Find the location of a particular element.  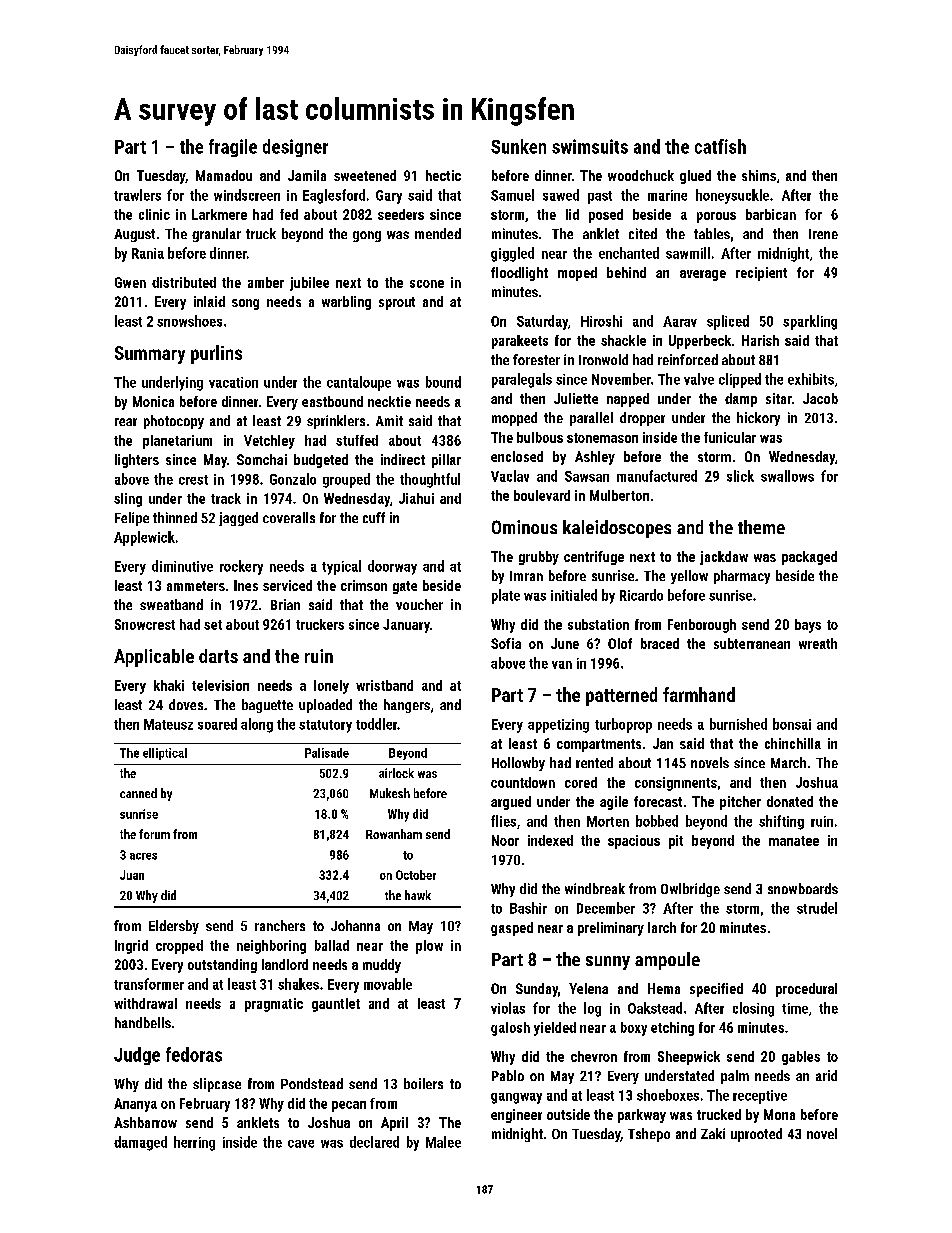

Jiahui is located at coordinates (416, 498).
